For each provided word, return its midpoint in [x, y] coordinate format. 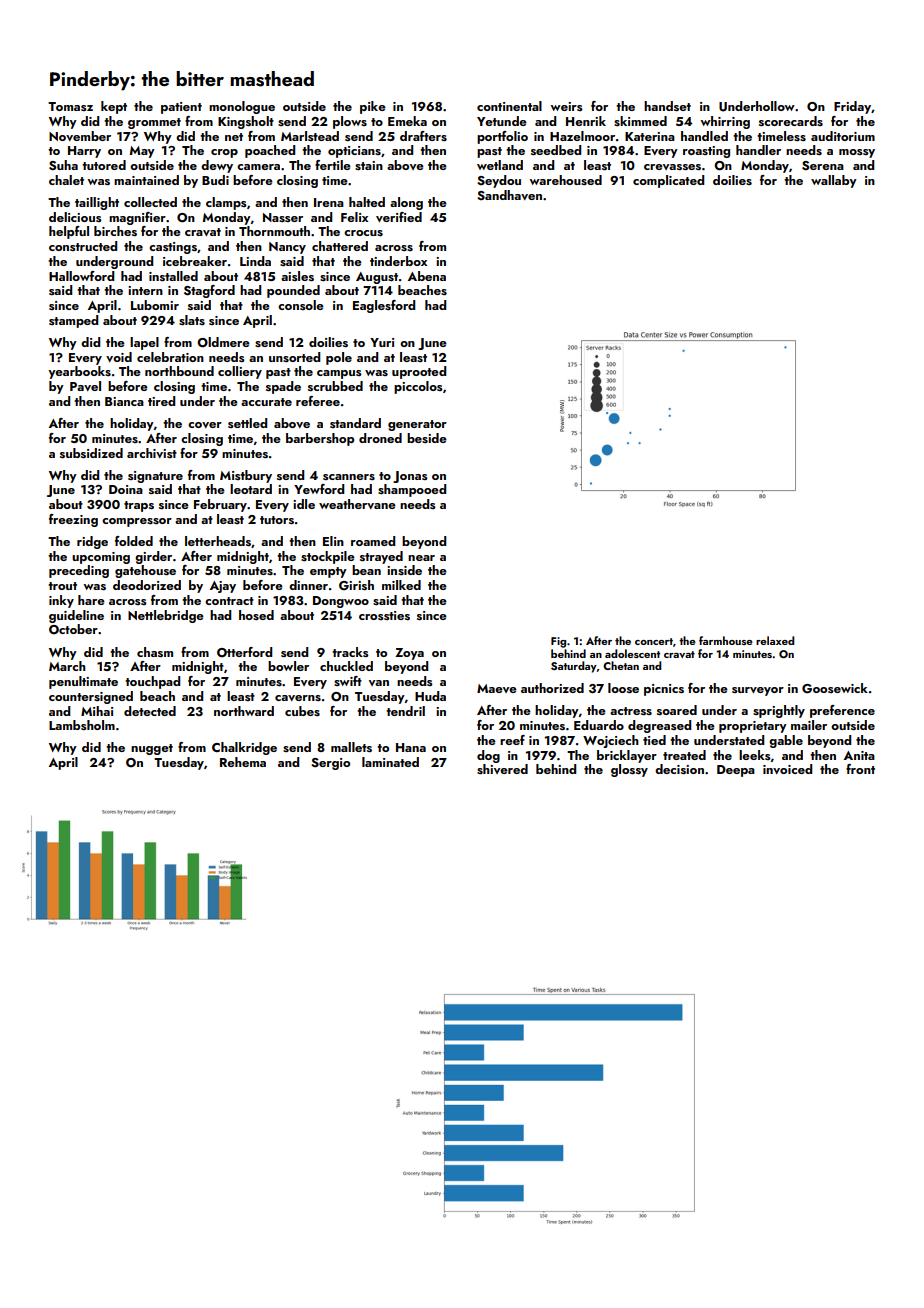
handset [667, 106]
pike [373, 107]
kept [114, 107]
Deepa [736, 771]
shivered [502, 769]
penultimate [83, 682]
